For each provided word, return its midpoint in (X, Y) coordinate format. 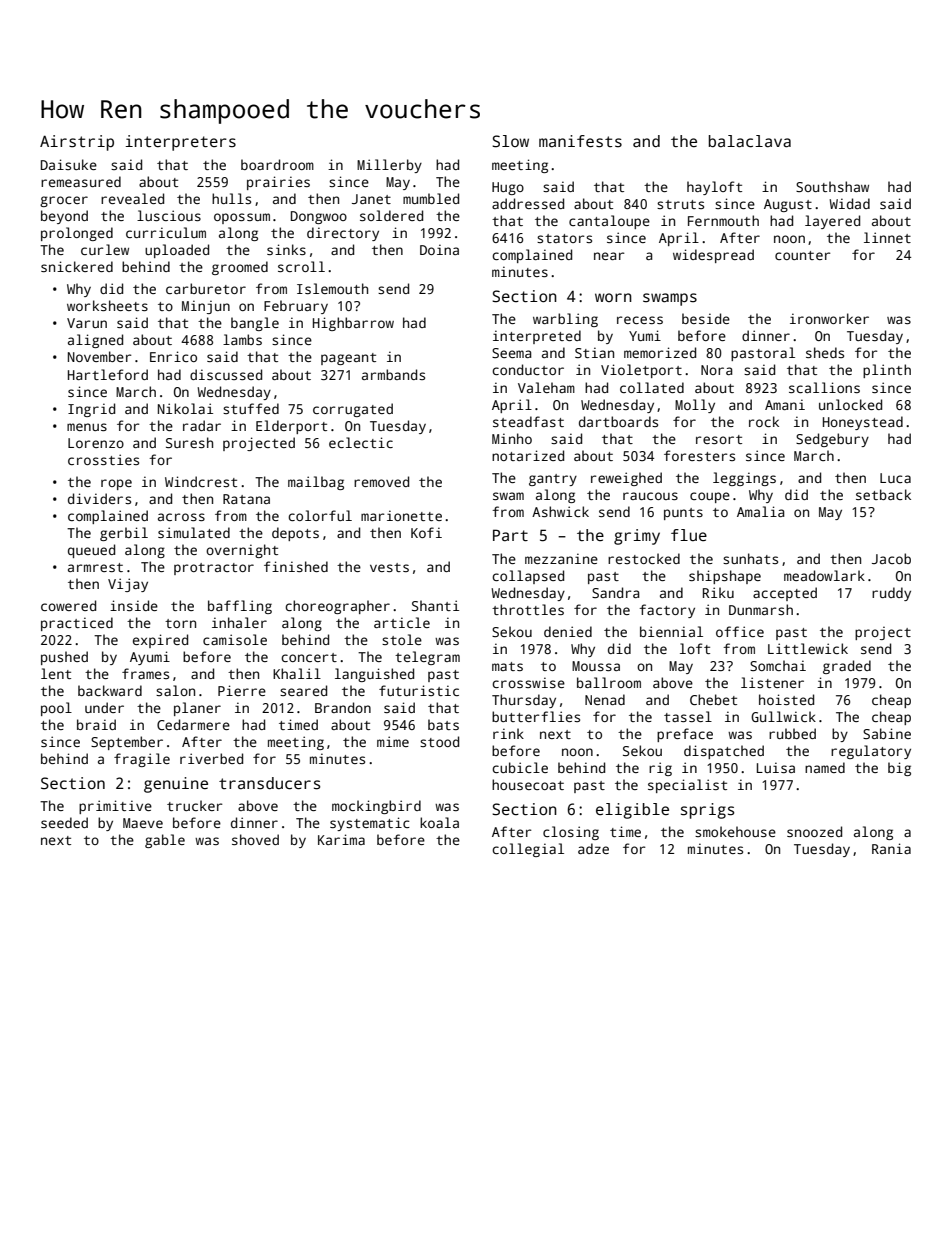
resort (719, 439)
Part (510, 535)
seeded (64, 822)
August (788, 205)
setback (883, 494)
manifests (580, 141)
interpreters (181, 143)
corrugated (353, 410)
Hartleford (108, 374)
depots (295, 534)
